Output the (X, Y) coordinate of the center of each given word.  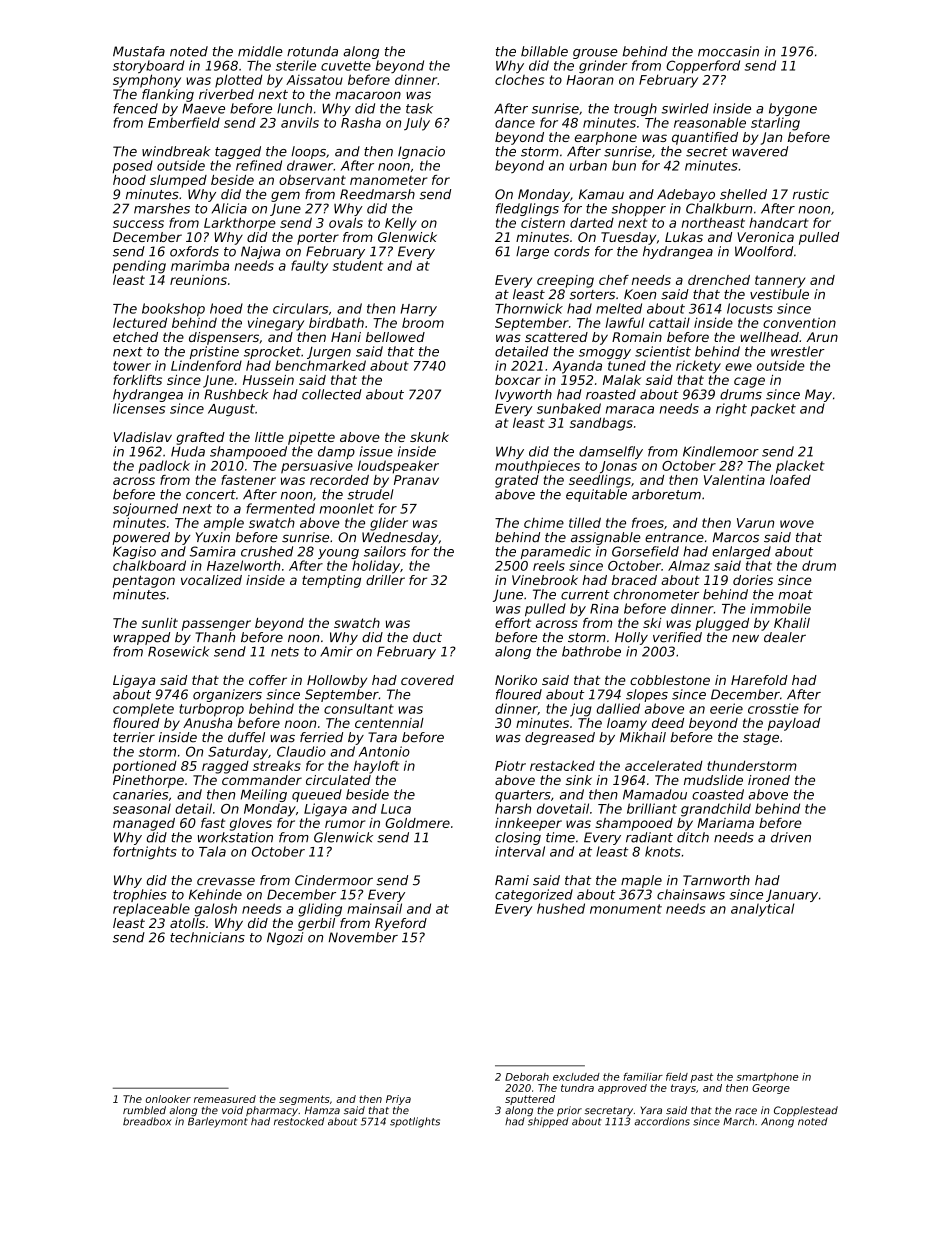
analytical (762, 910)
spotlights (415, 1122)
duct (427, 637)
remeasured (225, 1099)
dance (515, 122)
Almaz (689, 565)
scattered (556, 337)
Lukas (684, 237)
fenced (135, 108)
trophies (140, 895)
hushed (561, 908)
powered (141, 538)
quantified (705, 138)
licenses (139, 408)
